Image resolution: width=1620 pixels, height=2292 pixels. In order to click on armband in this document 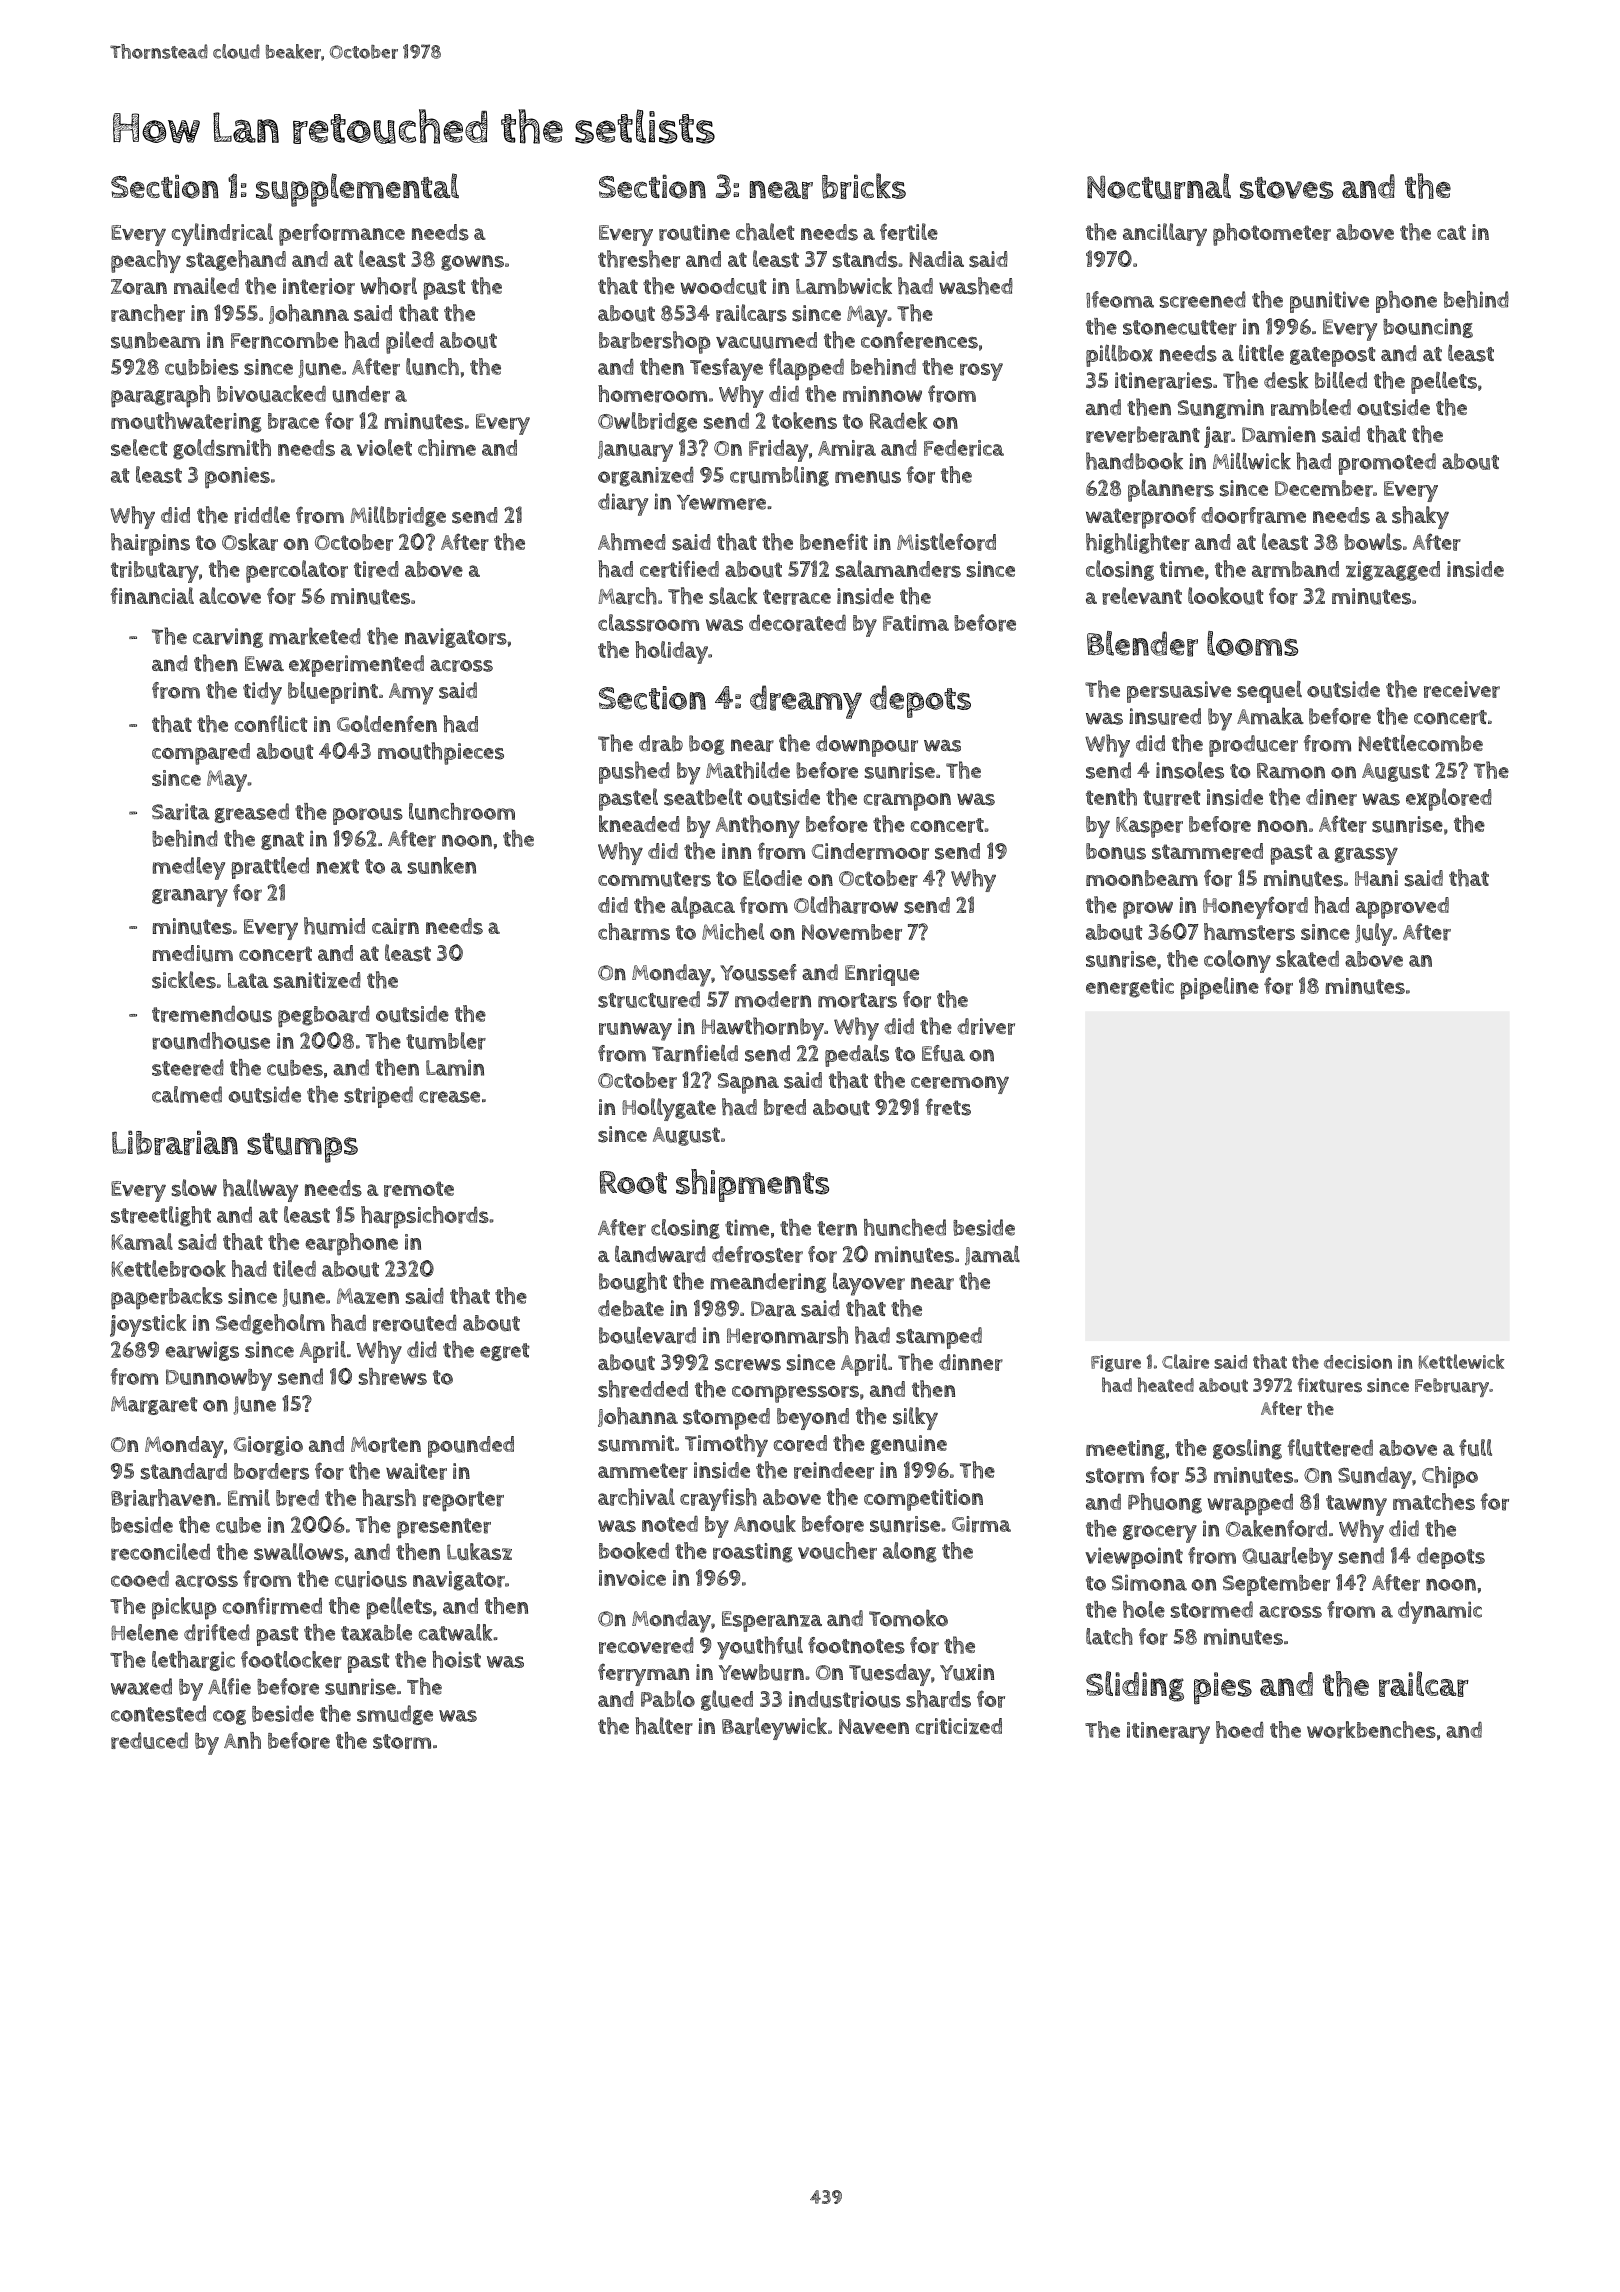, I will do `click(1295, 569)`.
